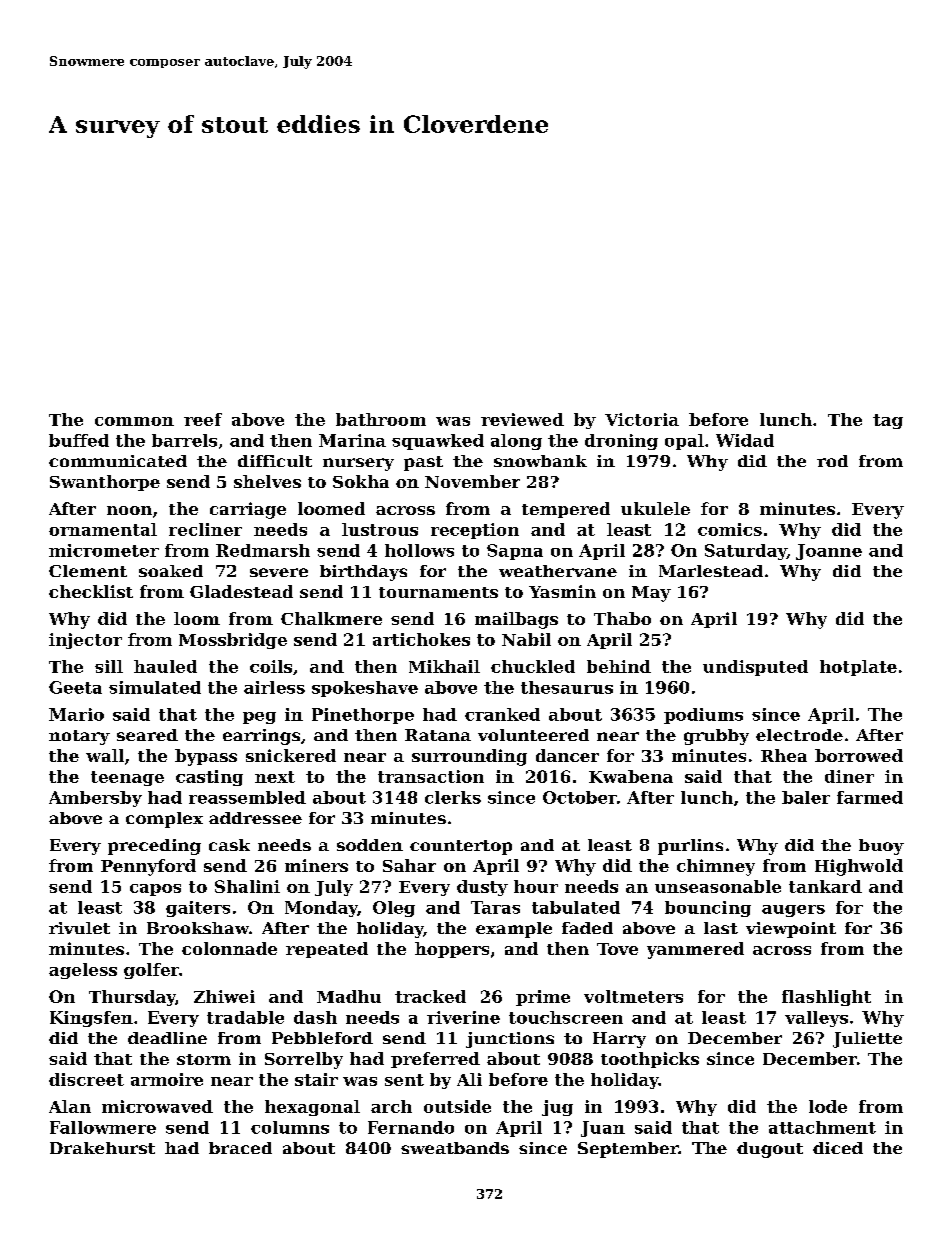 This page has height=1233, width=952. I want to click on sweatbands, so click(455, 1148).
